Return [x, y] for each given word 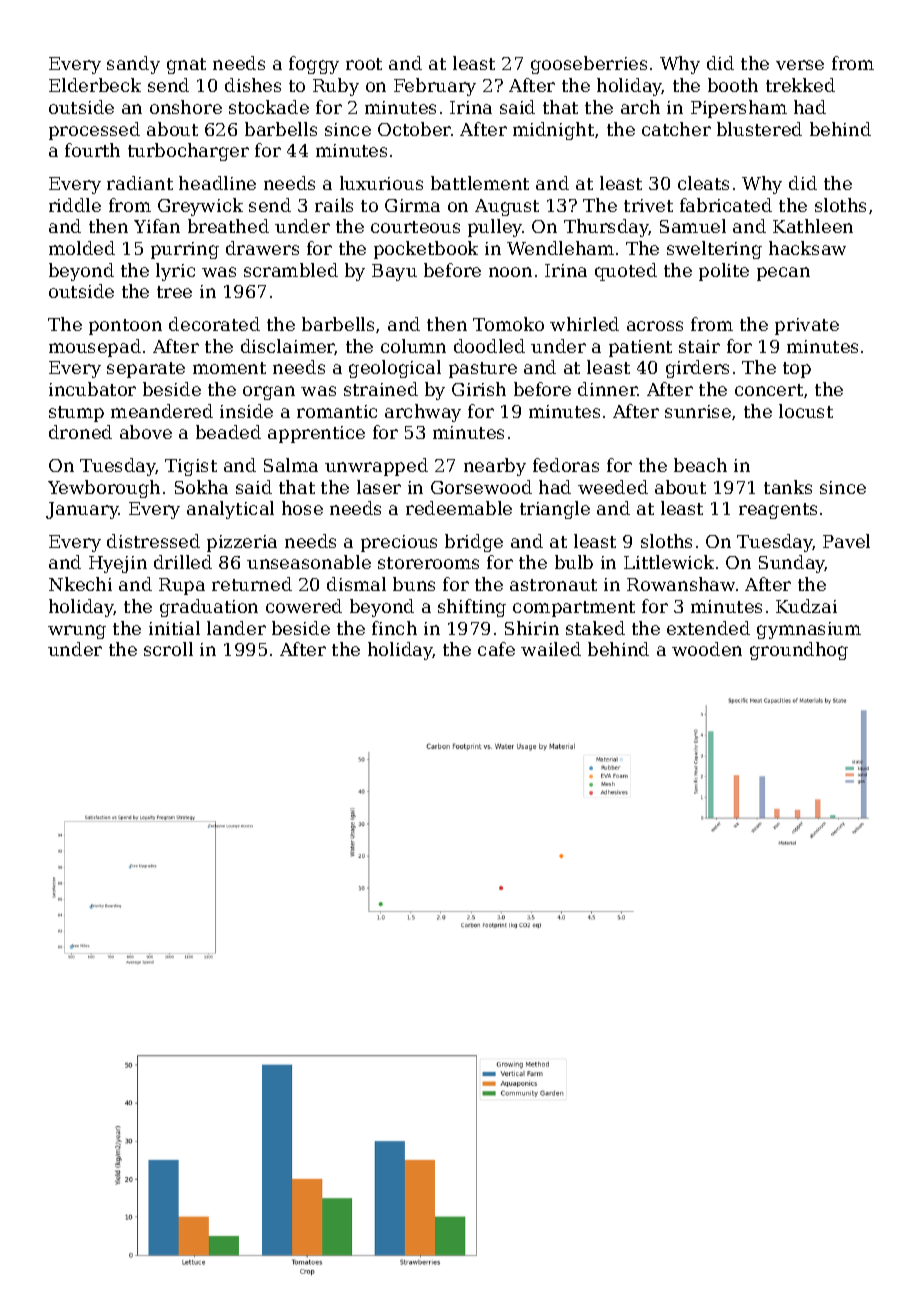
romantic [337, 411]
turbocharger [188, 152]
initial [174, 628]
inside [246, 411]
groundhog [799, 651]
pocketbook [426, 250]
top [797, 370]
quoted [626, 272]
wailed [551, 649]
